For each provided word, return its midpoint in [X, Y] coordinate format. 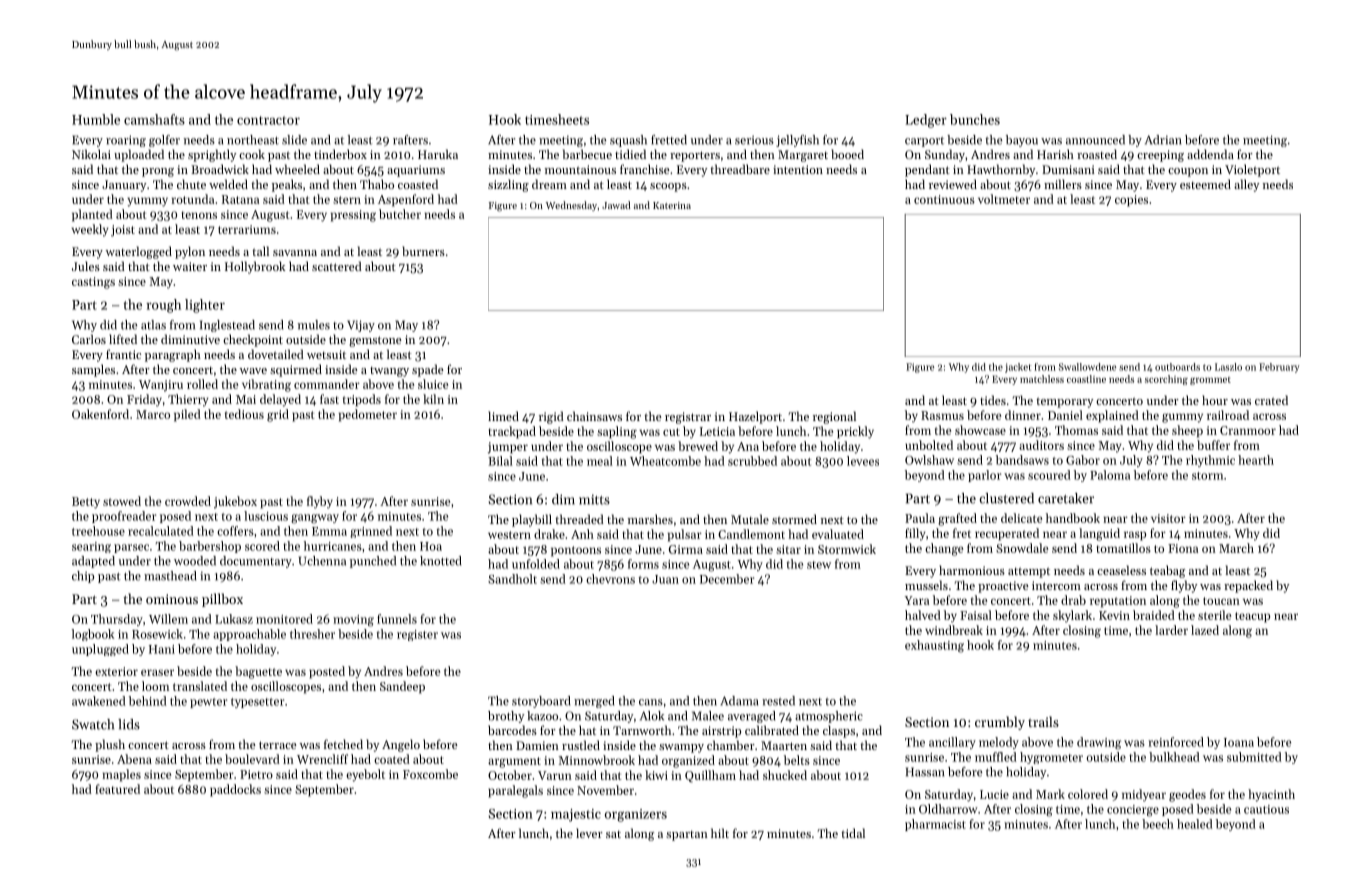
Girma [686, 549]
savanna [295, 253]
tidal [853, 833]
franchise [645, 169]
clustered [1007, 498]
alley [1246, 185]
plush [110, 745]
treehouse [98, 531]
